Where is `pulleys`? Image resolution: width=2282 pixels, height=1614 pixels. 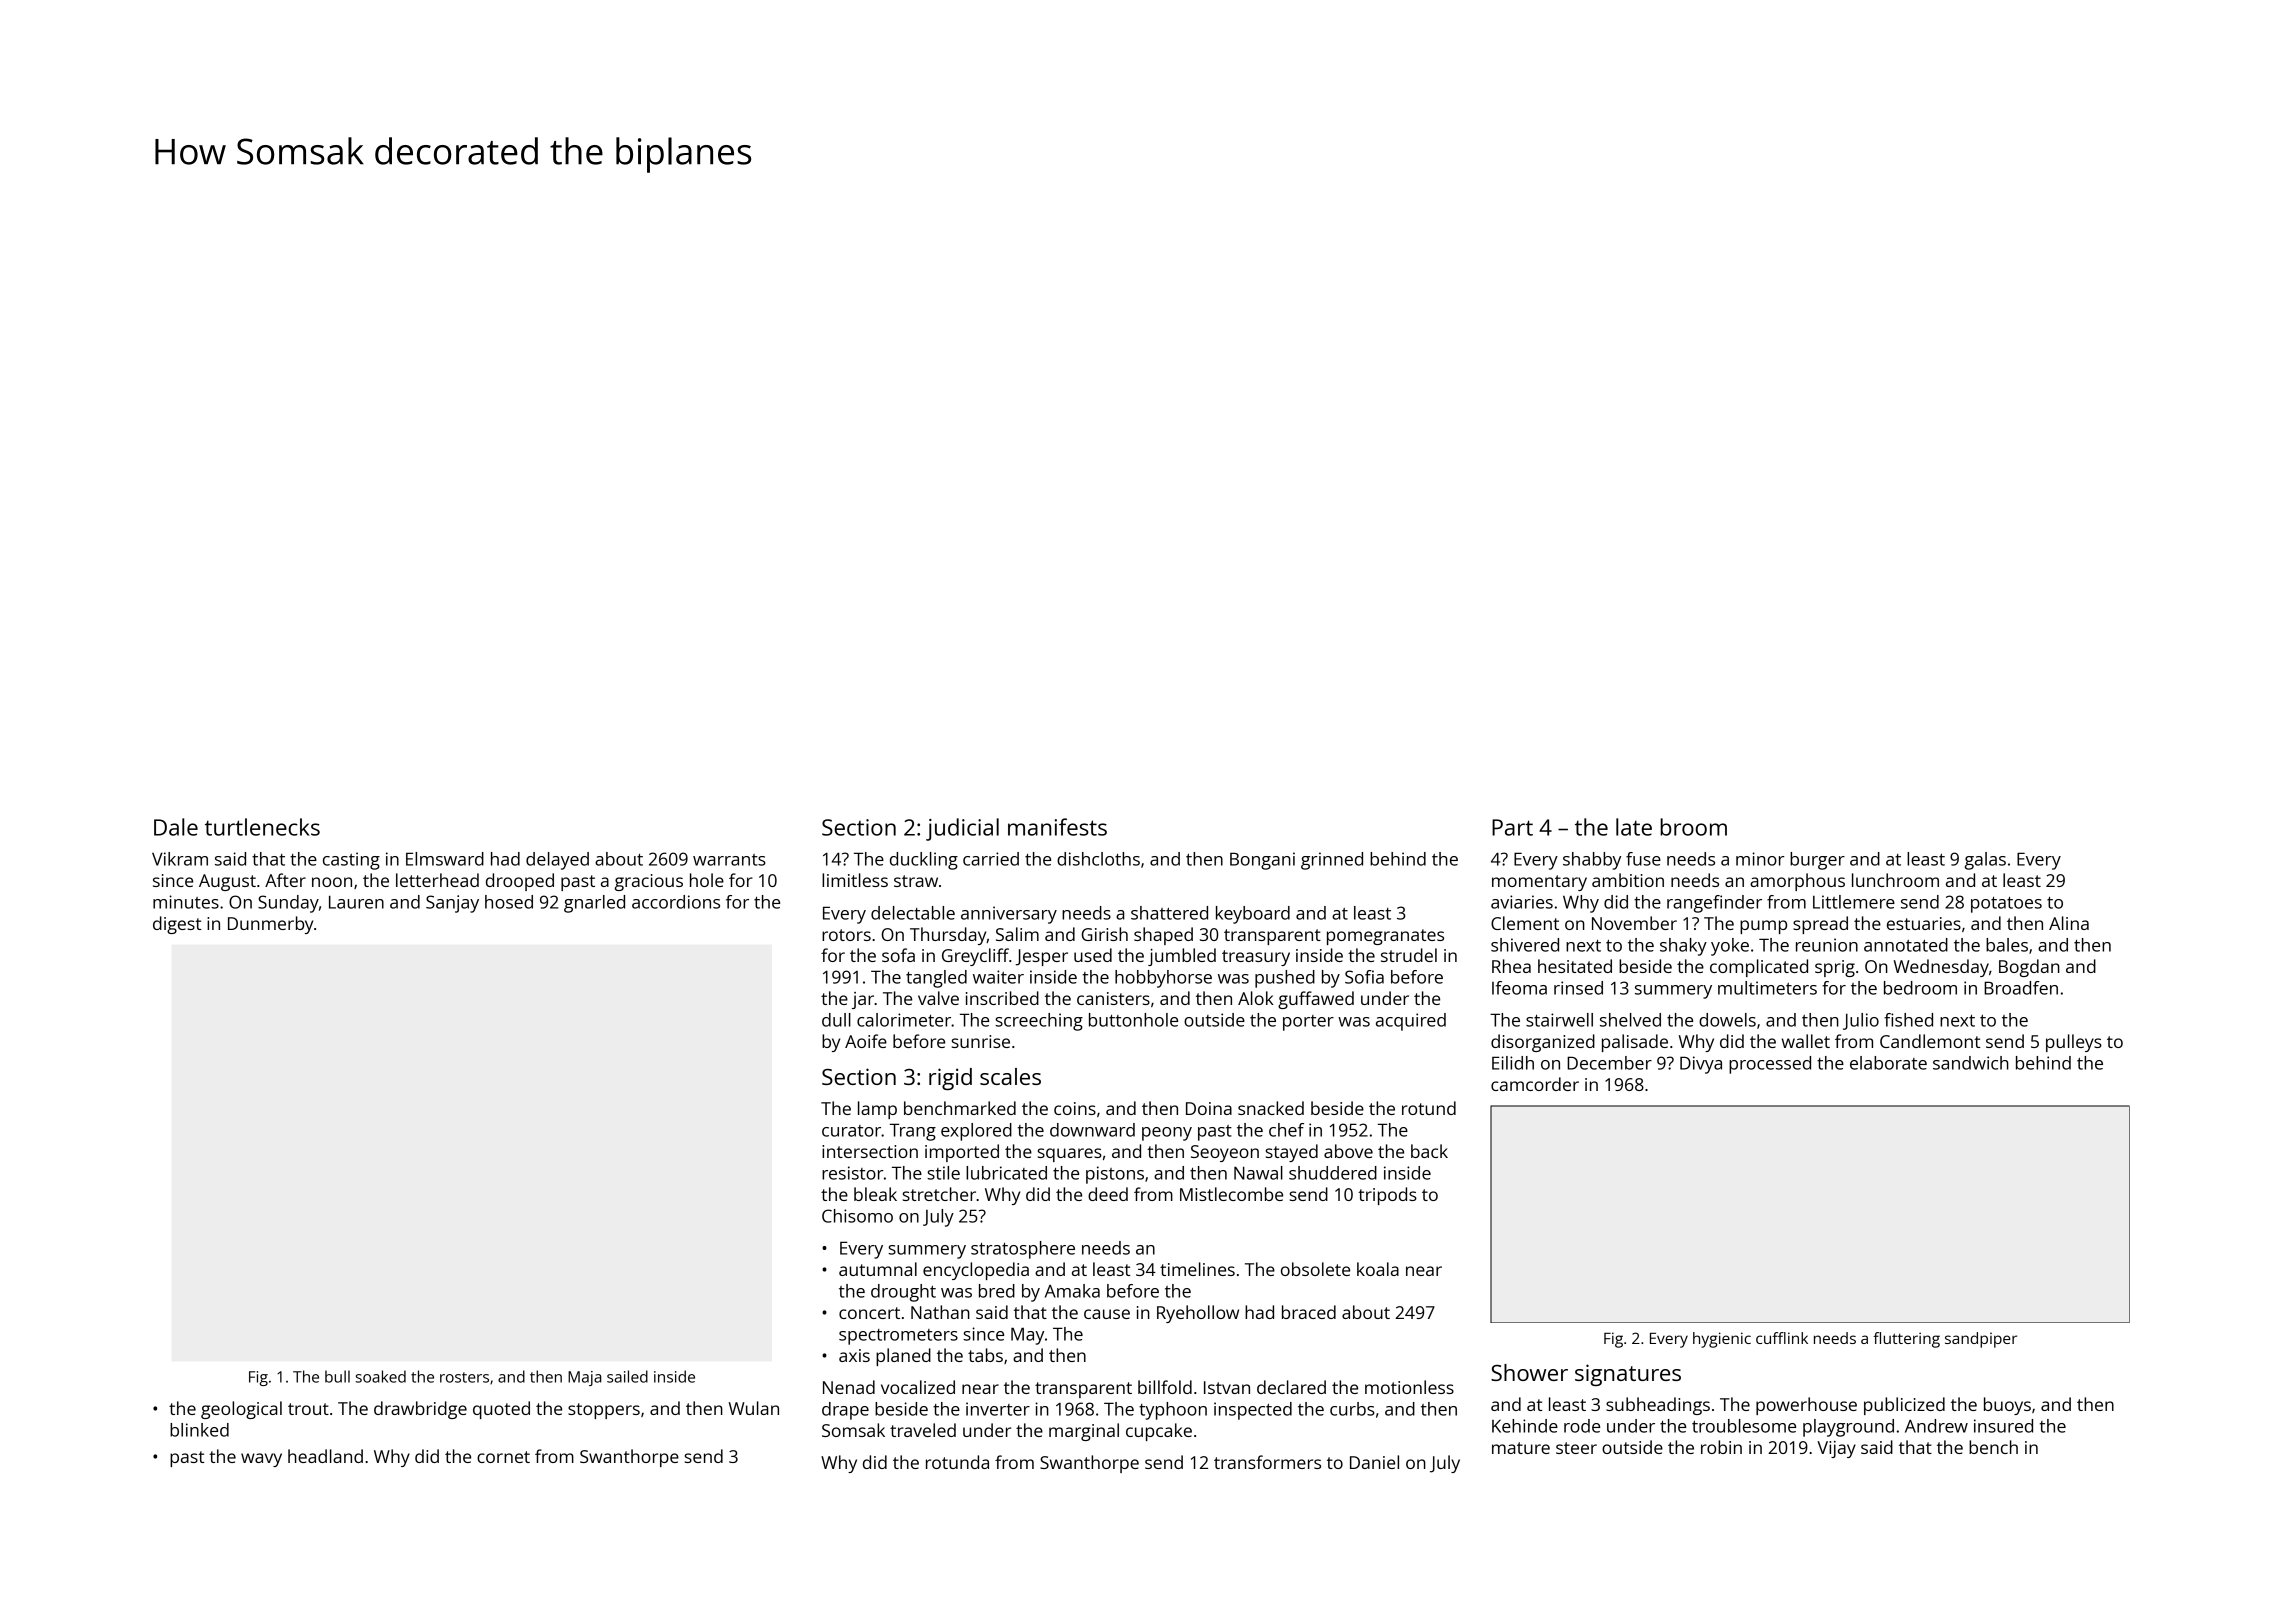
pulleys is located at coordinates (2074, 1043).
